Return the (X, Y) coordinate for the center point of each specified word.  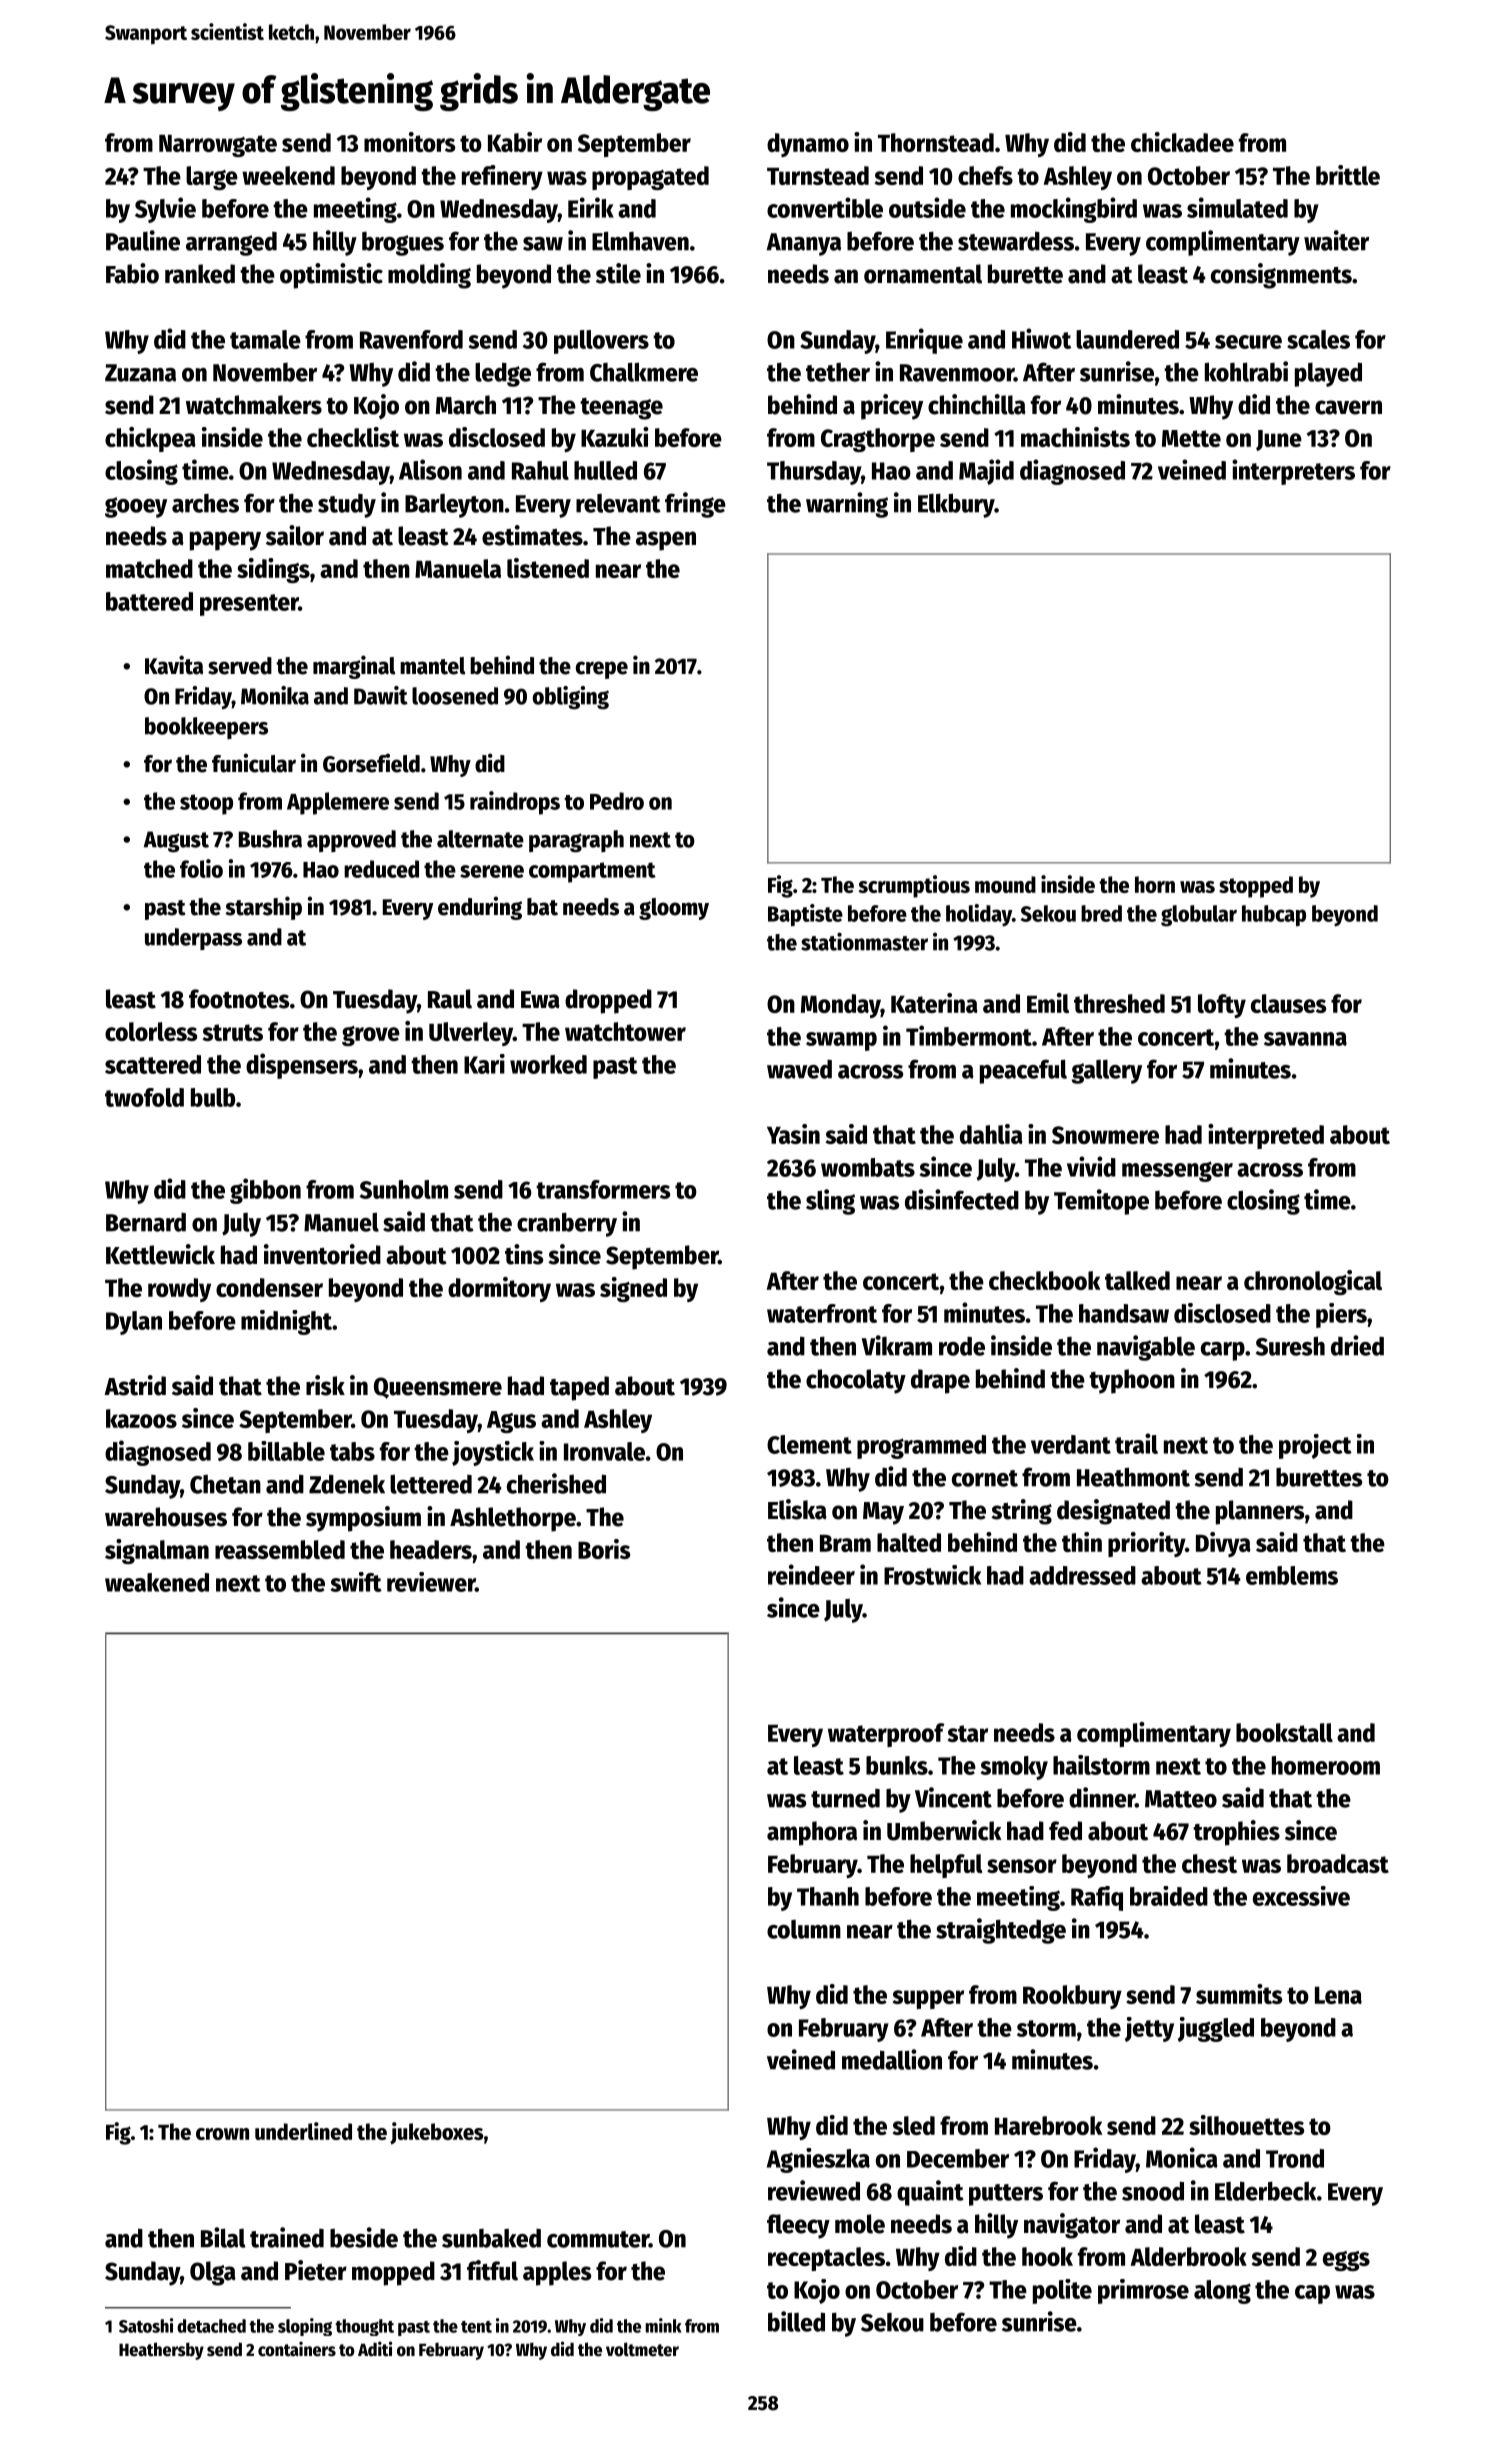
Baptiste (805, 915)
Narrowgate (218, 146)
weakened (157, 1582)
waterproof (886, 1735)
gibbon (265, 1191)
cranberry (567, 1224)
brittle (1348, 175)
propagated (650, 178)
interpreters (1293, 472)
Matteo (1181, 1799)
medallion (892, 2059)
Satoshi (146, 2325)
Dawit (381, 695)
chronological (1313, 1282)
